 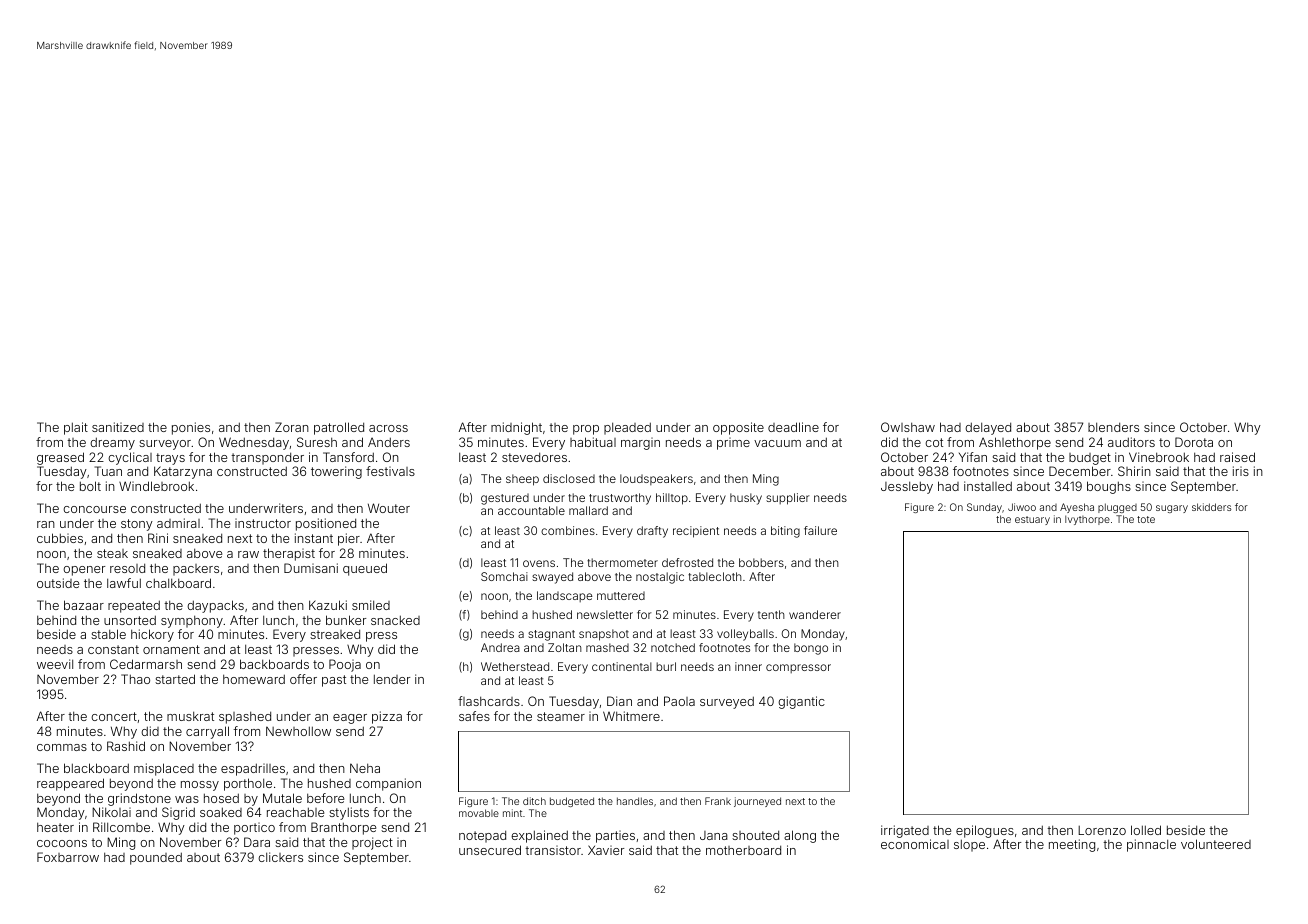 I want to click on Lorenzo, so click(x=1102, y=830).
